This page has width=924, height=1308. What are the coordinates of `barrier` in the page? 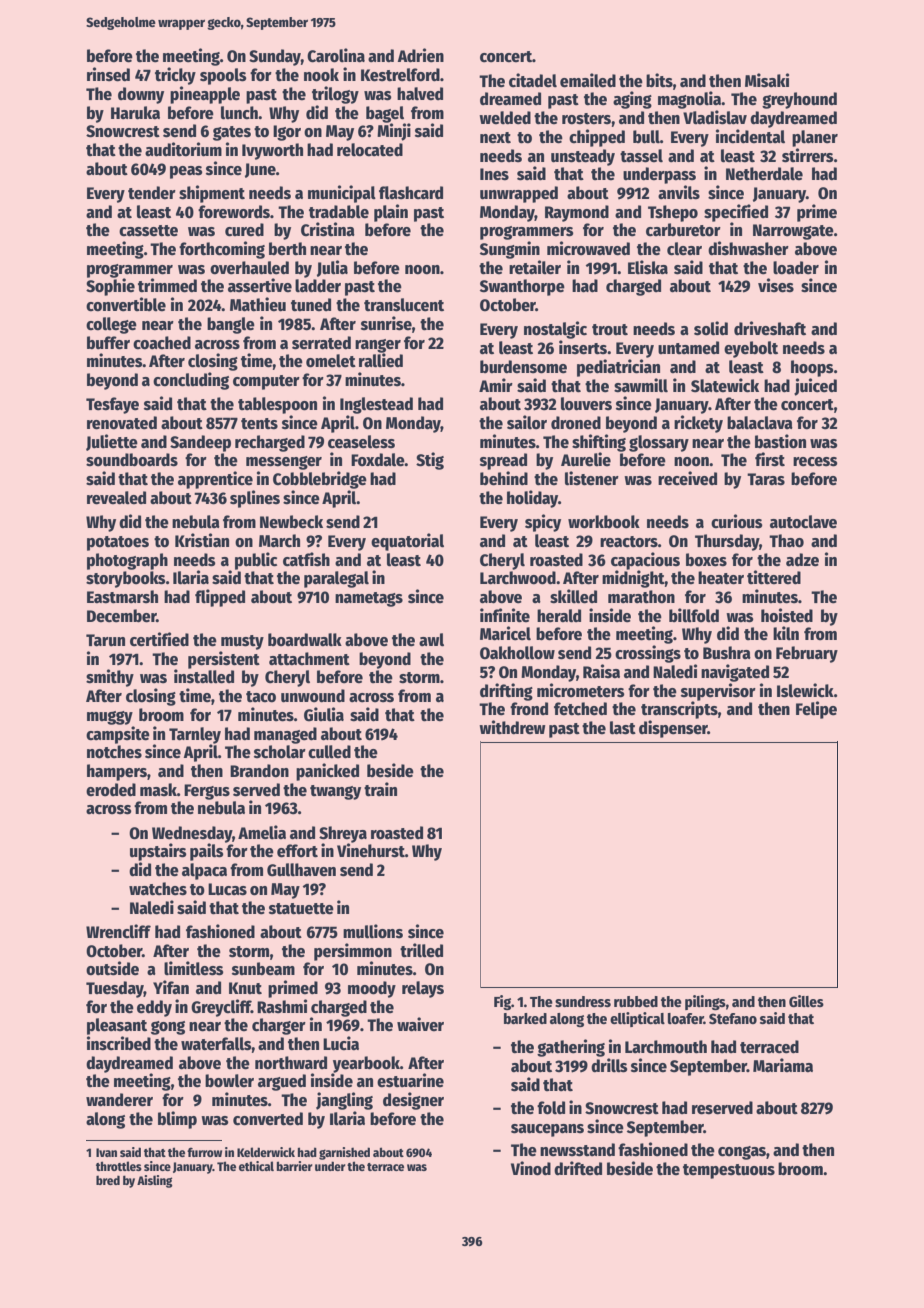 It's located at (295, 1166).
